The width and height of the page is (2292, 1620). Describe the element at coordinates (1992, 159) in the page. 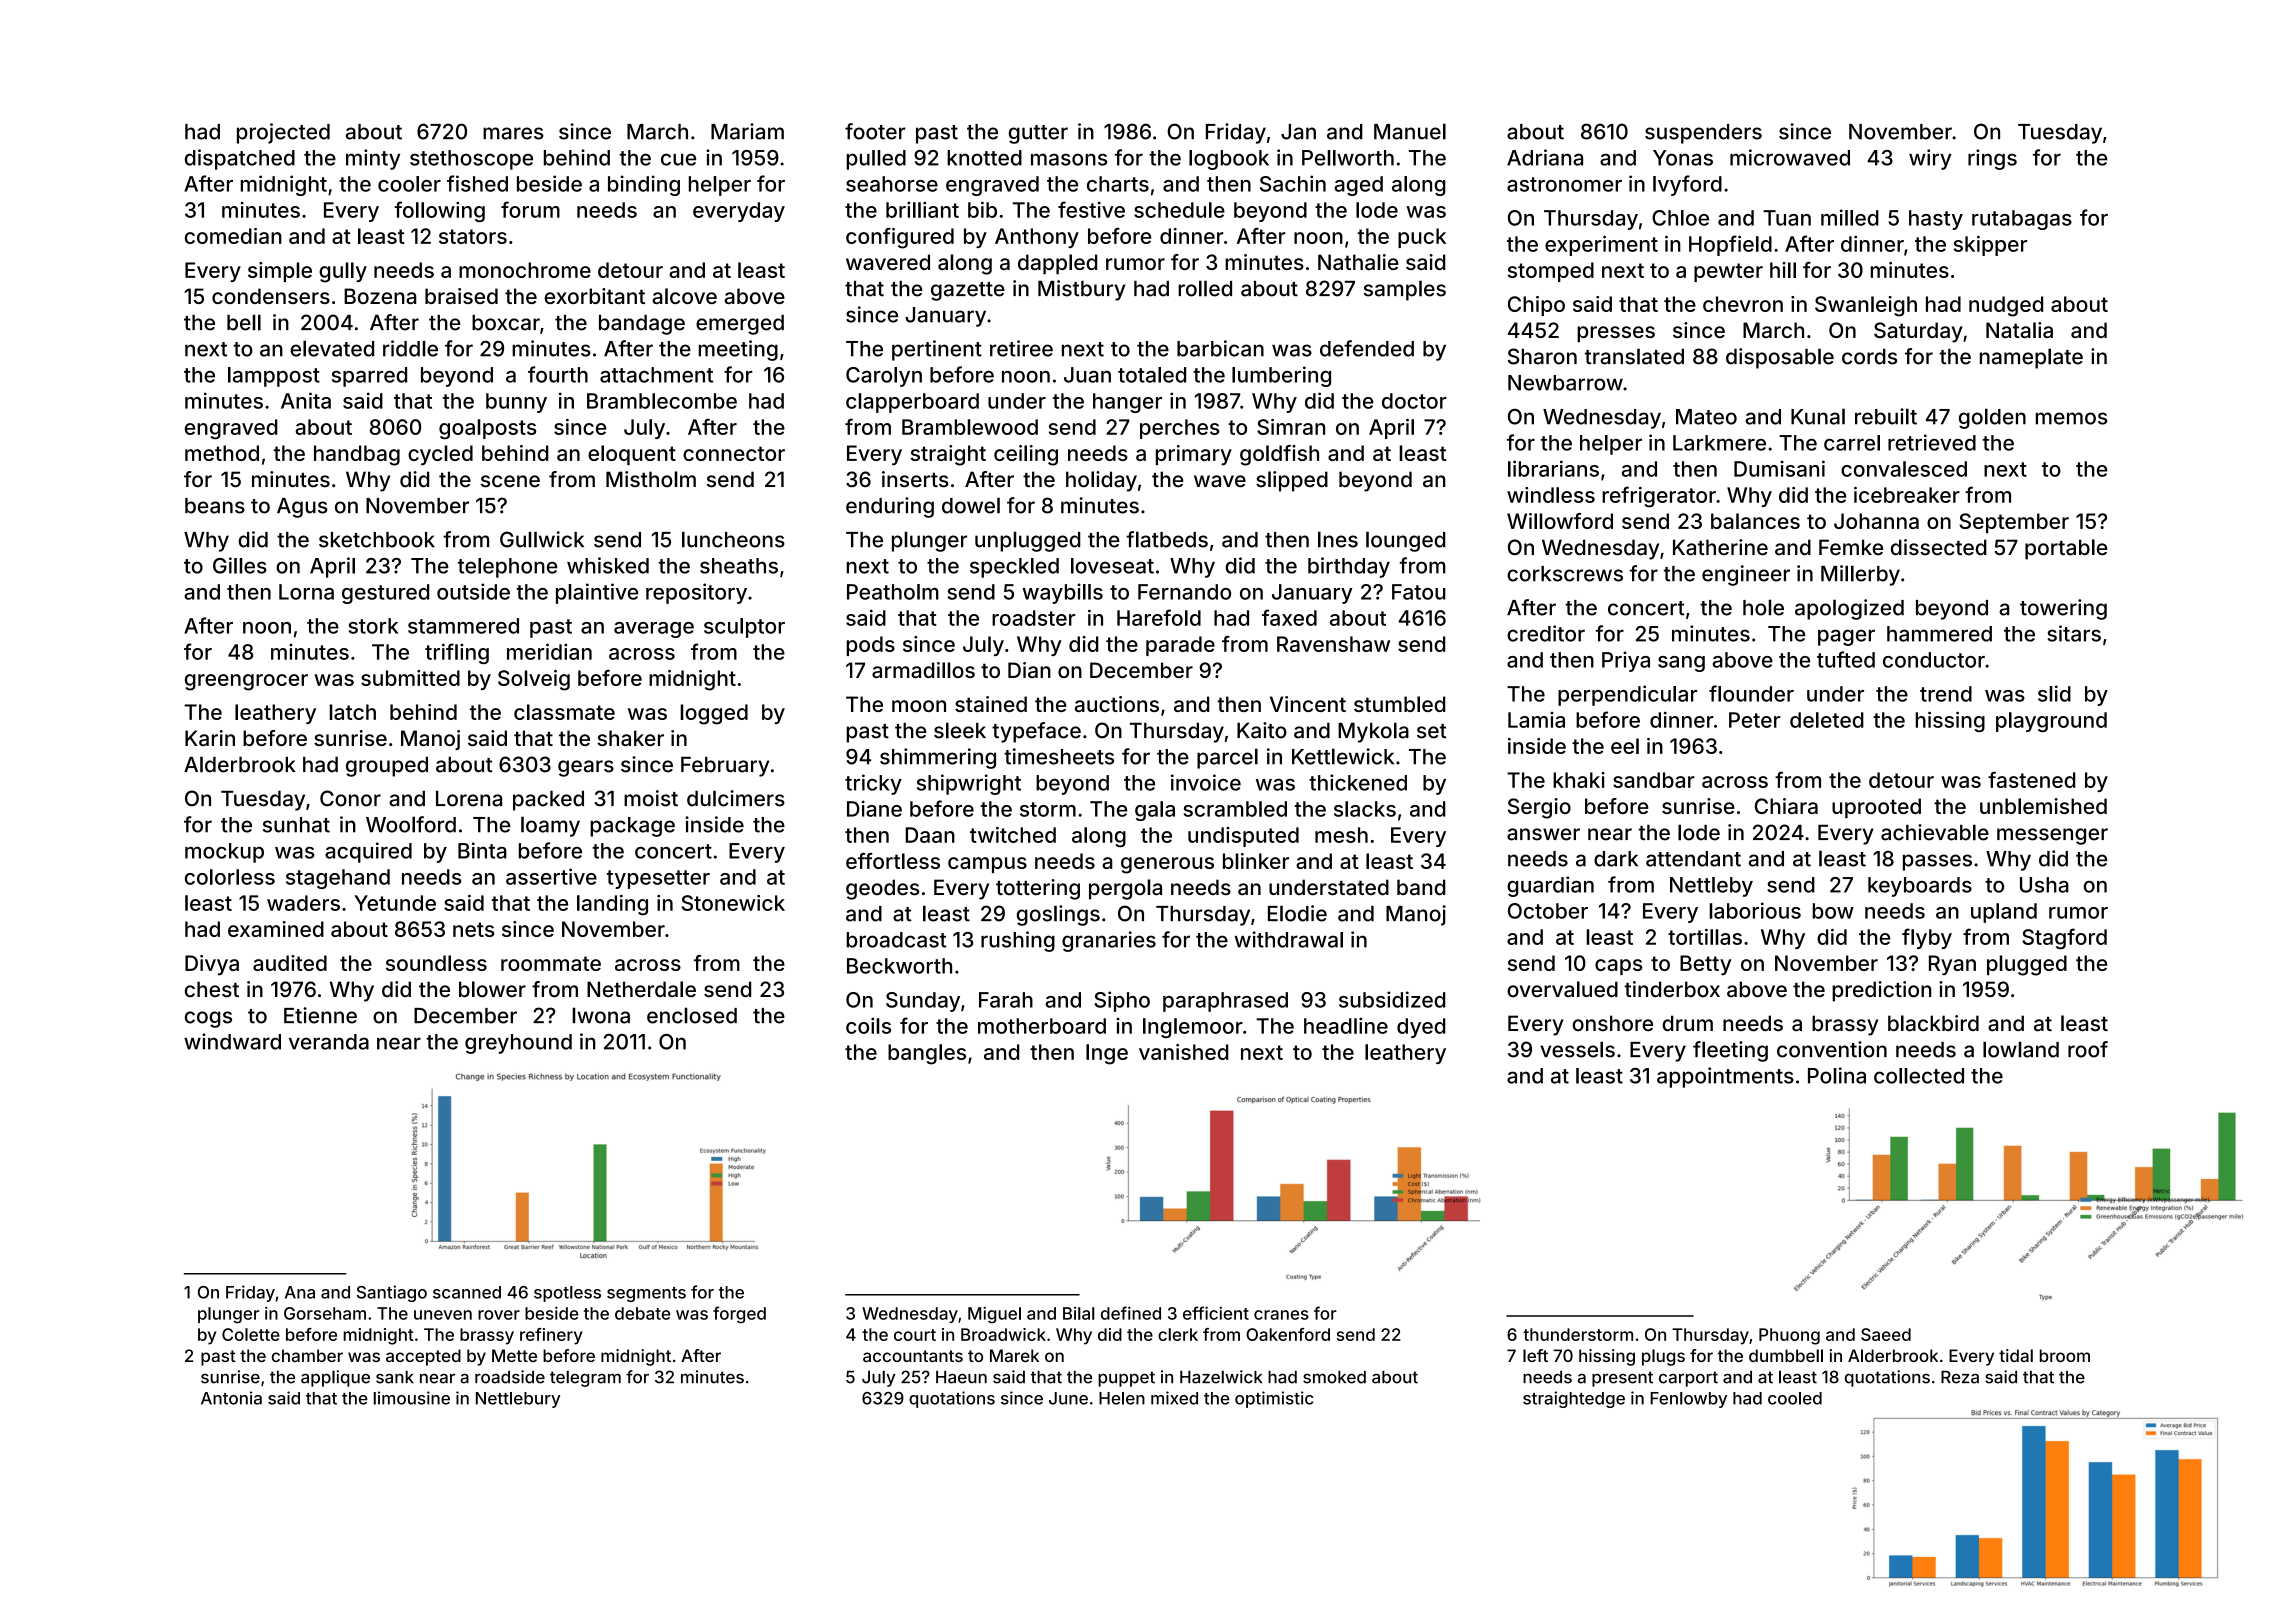

I see `rings` at that location.
